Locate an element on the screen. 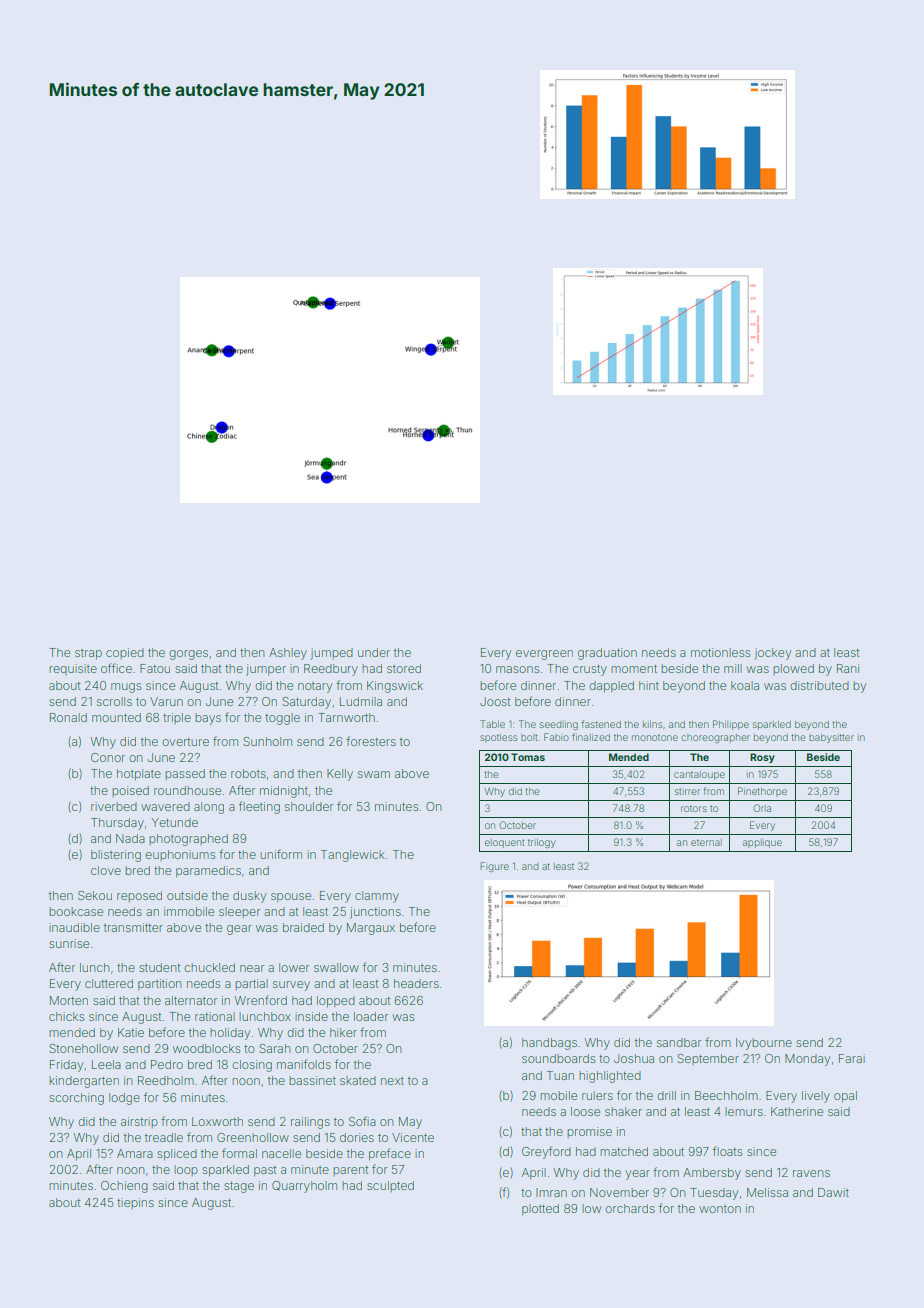  Dawit is located at coordinates (833, 1192).
